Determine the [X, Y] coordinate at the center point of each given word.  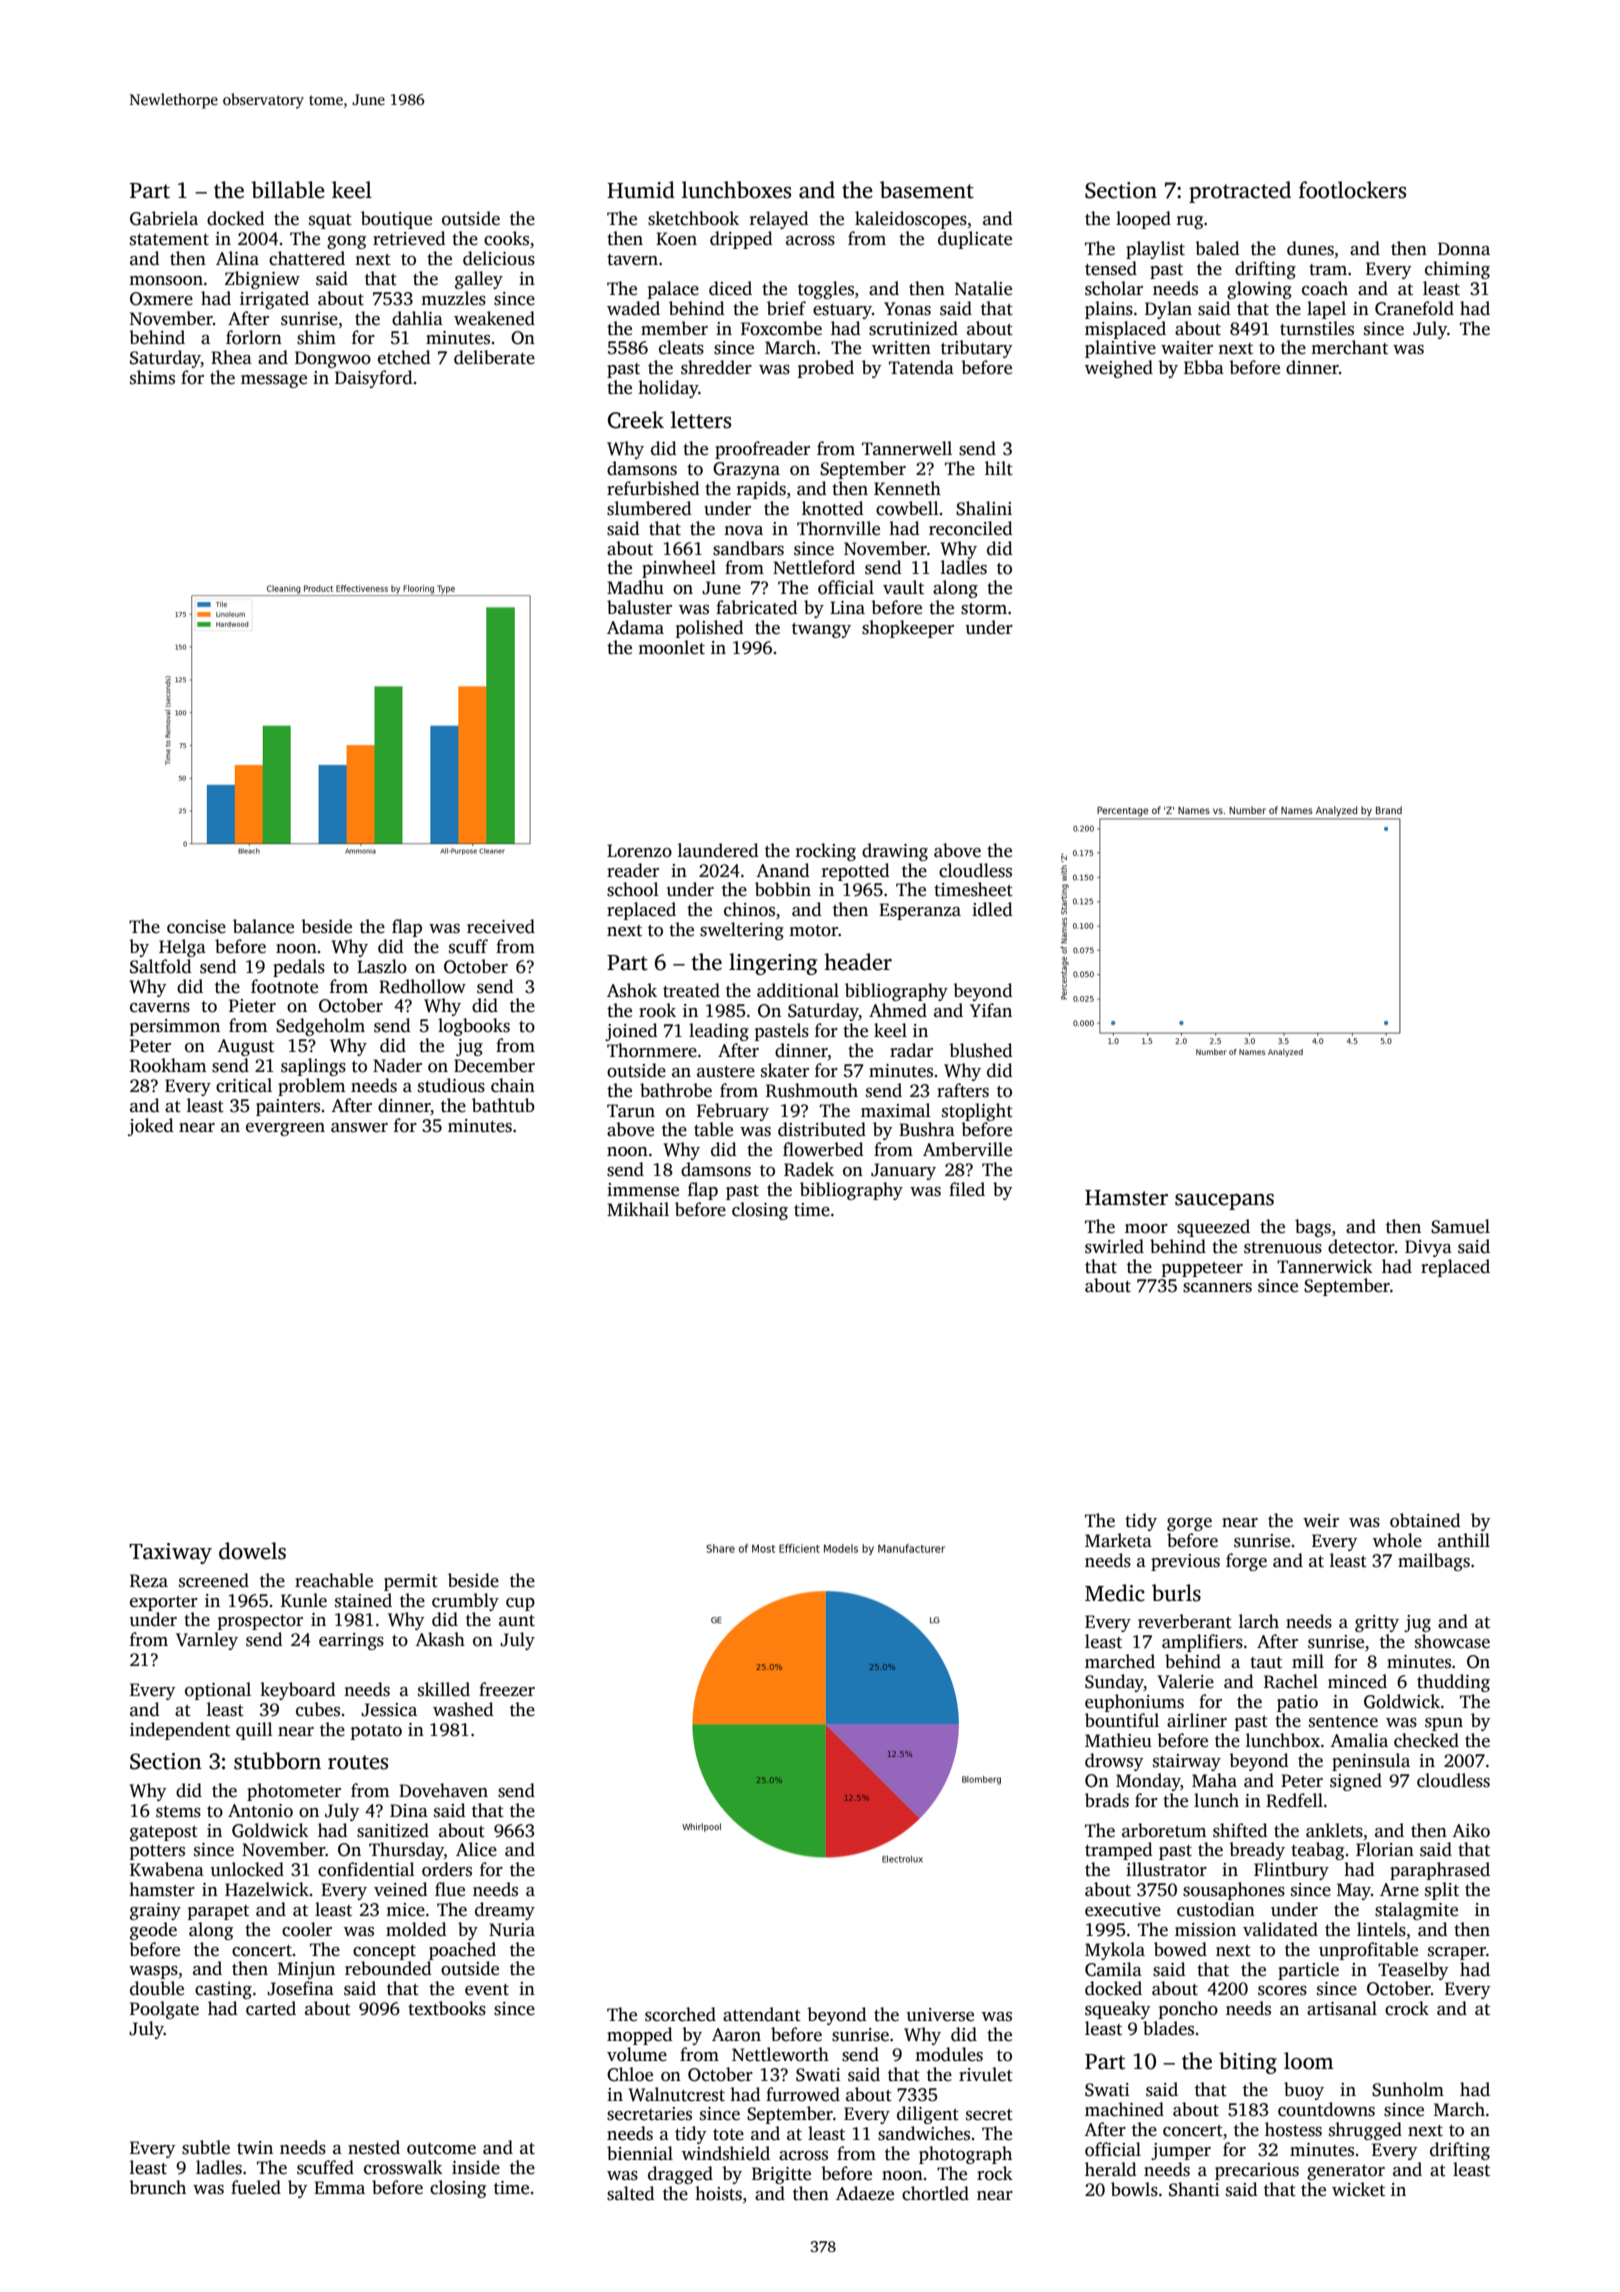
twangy [821, 630]
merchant [1349, 347]
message [274, 381]
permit [411, 1582]
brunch [157, 2187]
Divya [1428, 1248]
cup [520, 1604]
